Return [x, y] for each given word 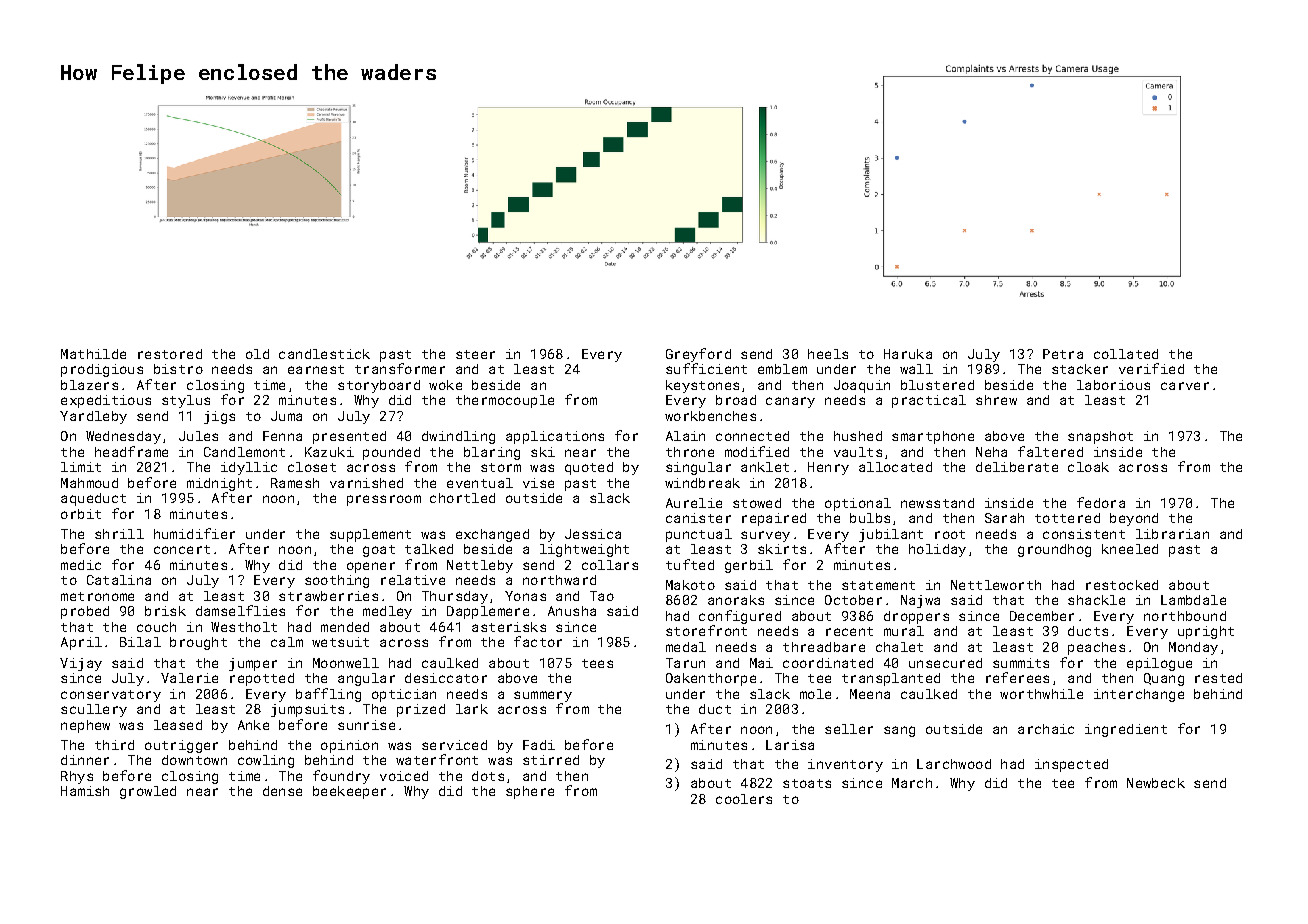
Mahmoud [89, 483]
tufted [690, 564]
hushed [858, 436]
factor [538, 641]
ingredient [1126, 730]
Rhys [77, 777]
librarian [1172, 534]
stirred [551, 760]
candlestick [324, 354]
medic [81, 565]
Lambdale [1193, 600]
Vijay [81, 664]
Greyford [698, 355]
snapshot [1100, 437]
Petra [1063, 354]
